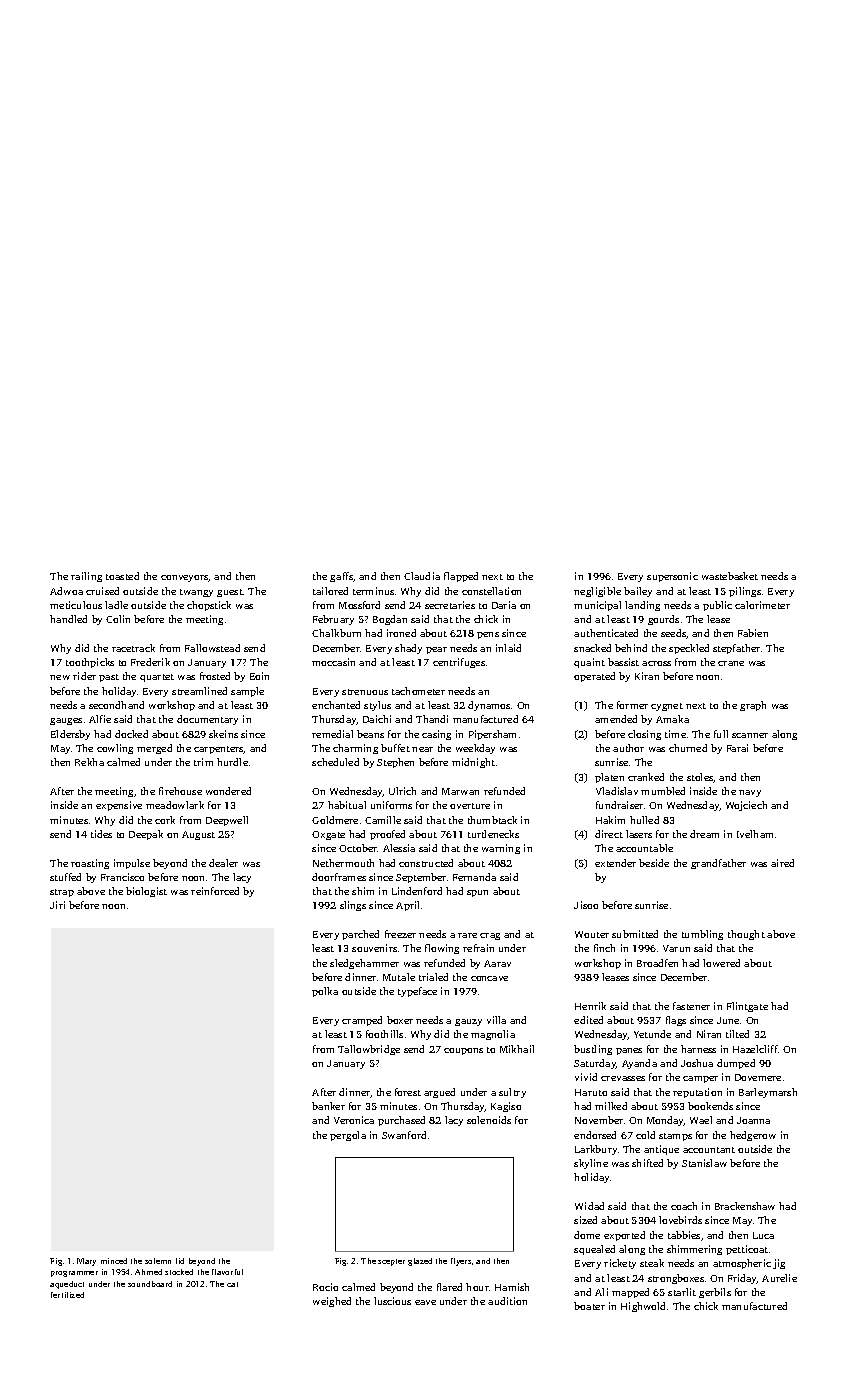 This document has height=1400, width=849. What do you see at coordinates (332, 1302) in the document?
I see `weighed` at bounding box center [332, 1302].
